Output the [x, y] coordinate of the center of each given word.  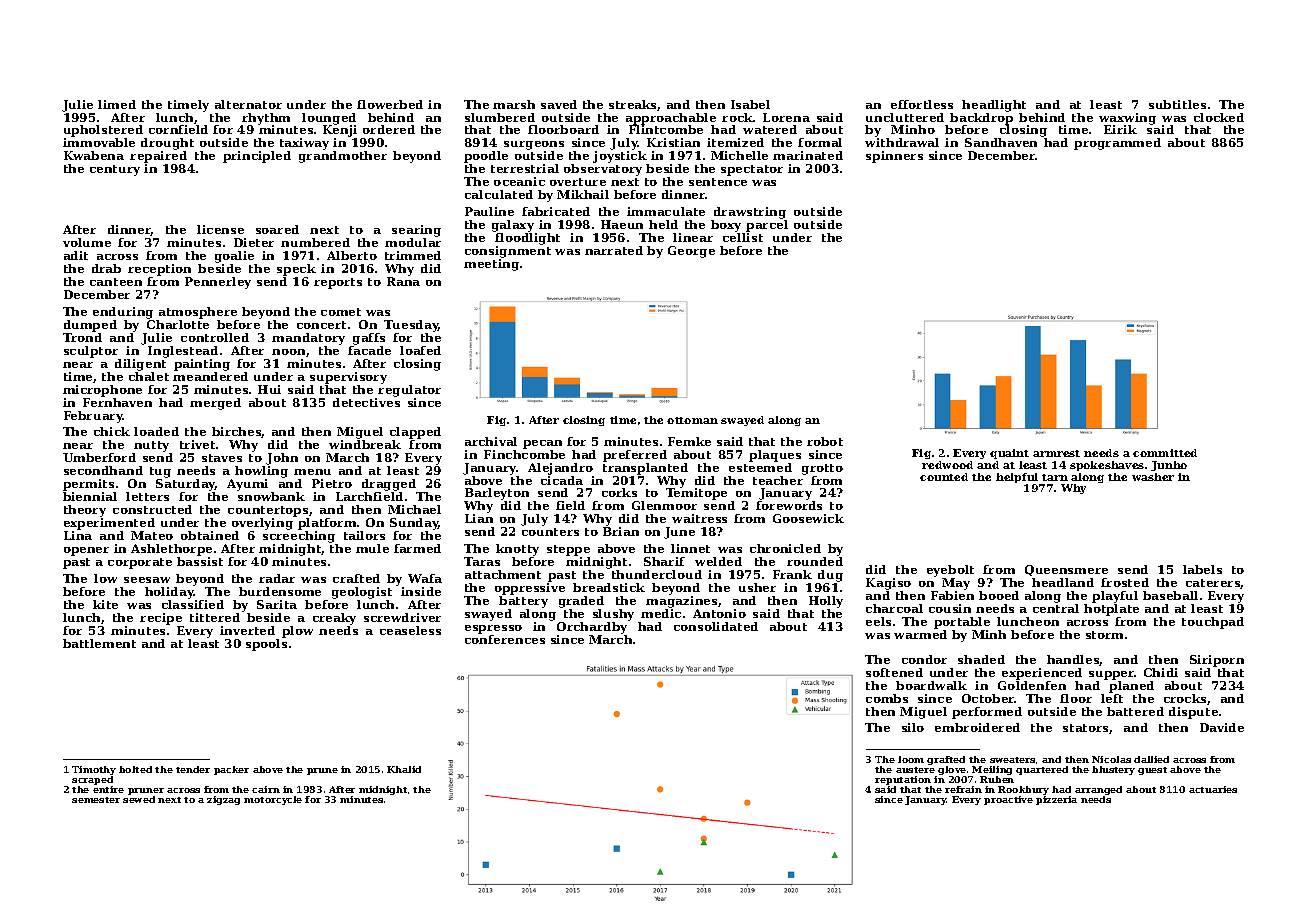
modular [413, 242]
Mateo [152, 535]
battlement [99, 643]
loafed [420, 350]
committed [1165, 453]
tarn [1055, 477]
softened [894, 672]
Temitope [696, 494]
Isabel [750, 104]
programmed [1117, 144]
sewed [139, 799]
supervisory [348, 378]
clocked [1219, 117]
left [1112, 698]
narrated [614, 250]
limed [117, 104]
